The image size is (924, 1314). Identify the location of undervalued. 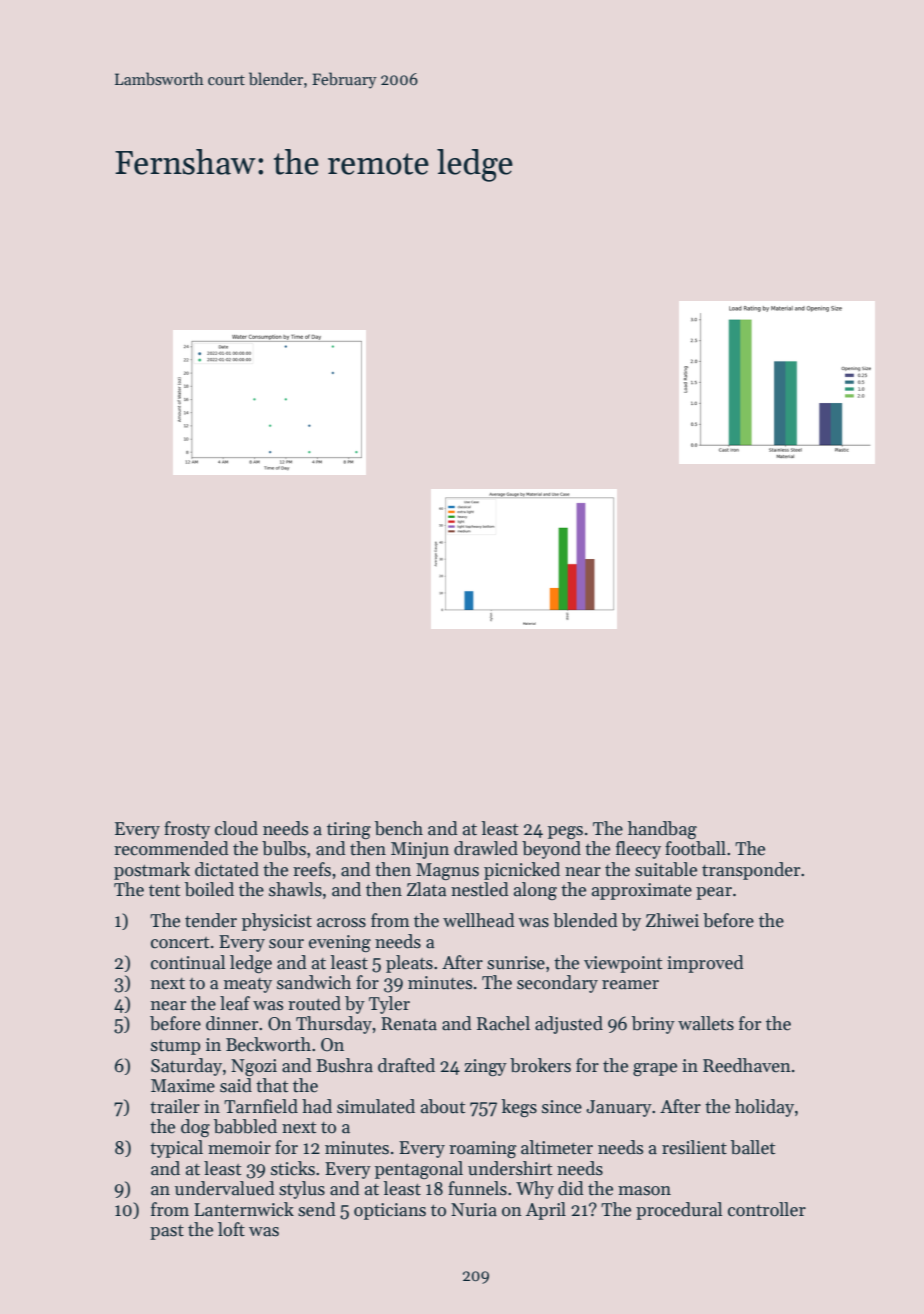
(225, 1188).
